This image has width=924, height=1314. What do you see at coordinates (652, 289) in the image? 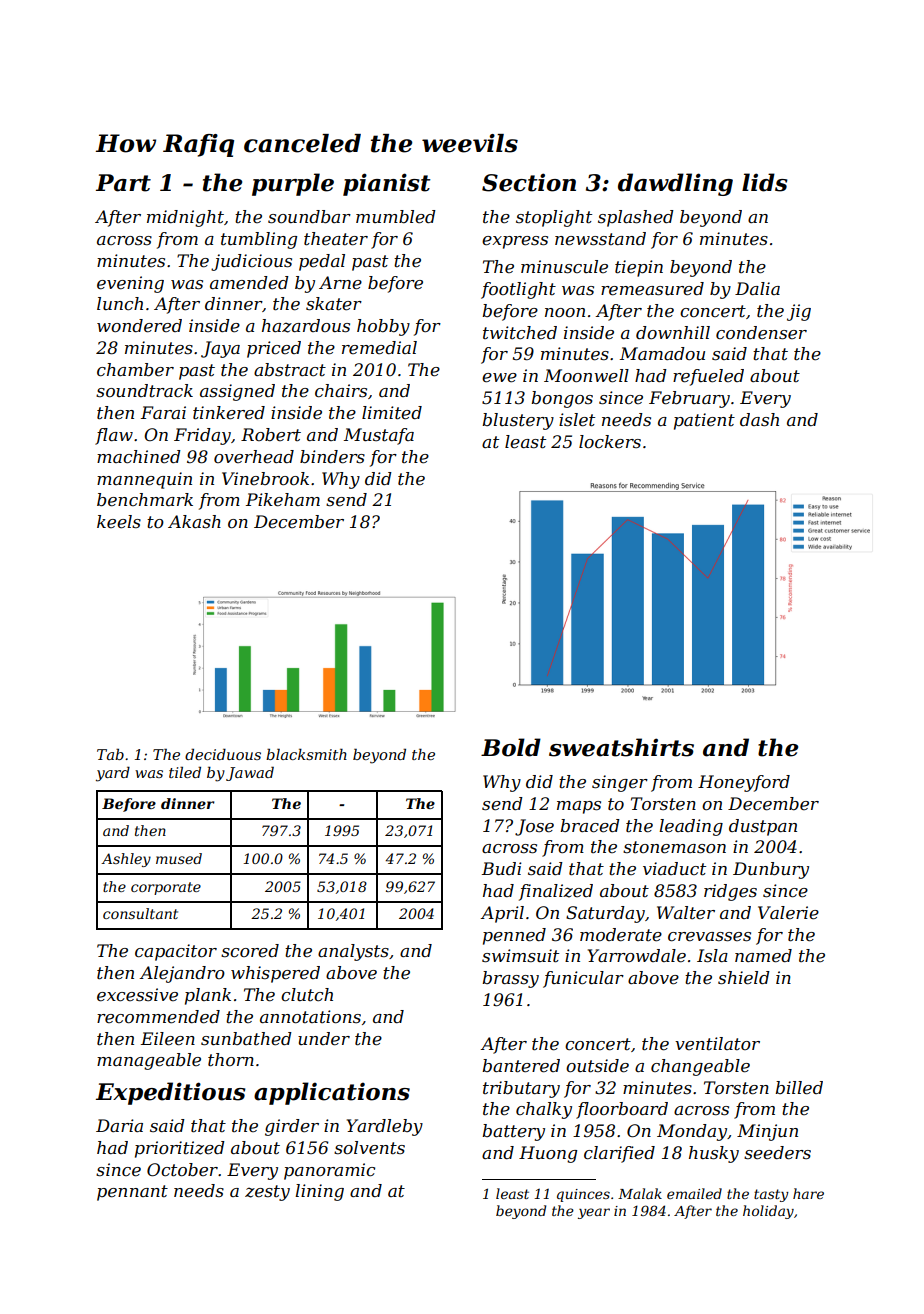
I see `remeasured` at bounding box center [652, 289].
